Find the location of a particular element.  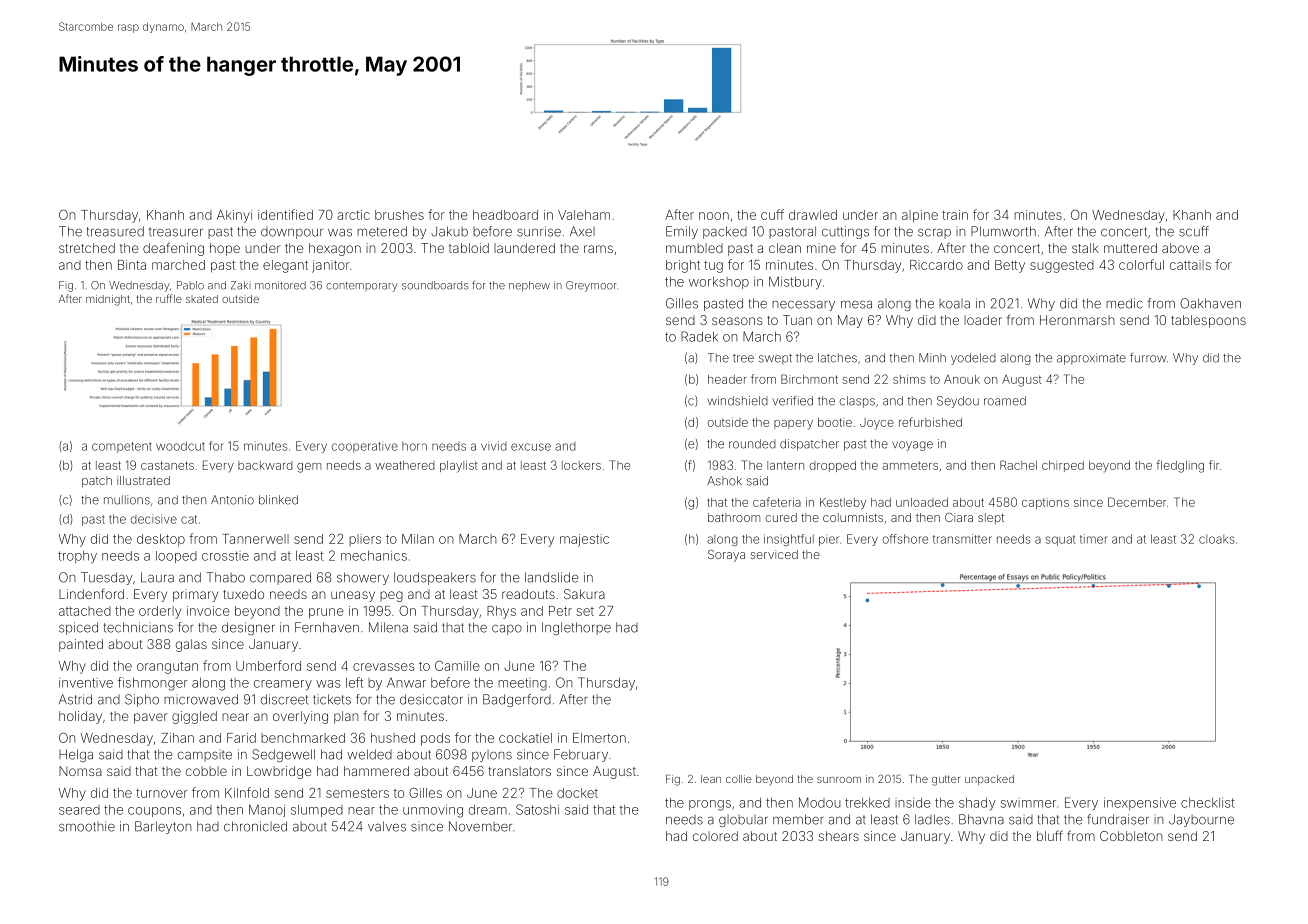

noon is located at coordinates (714, 216).
